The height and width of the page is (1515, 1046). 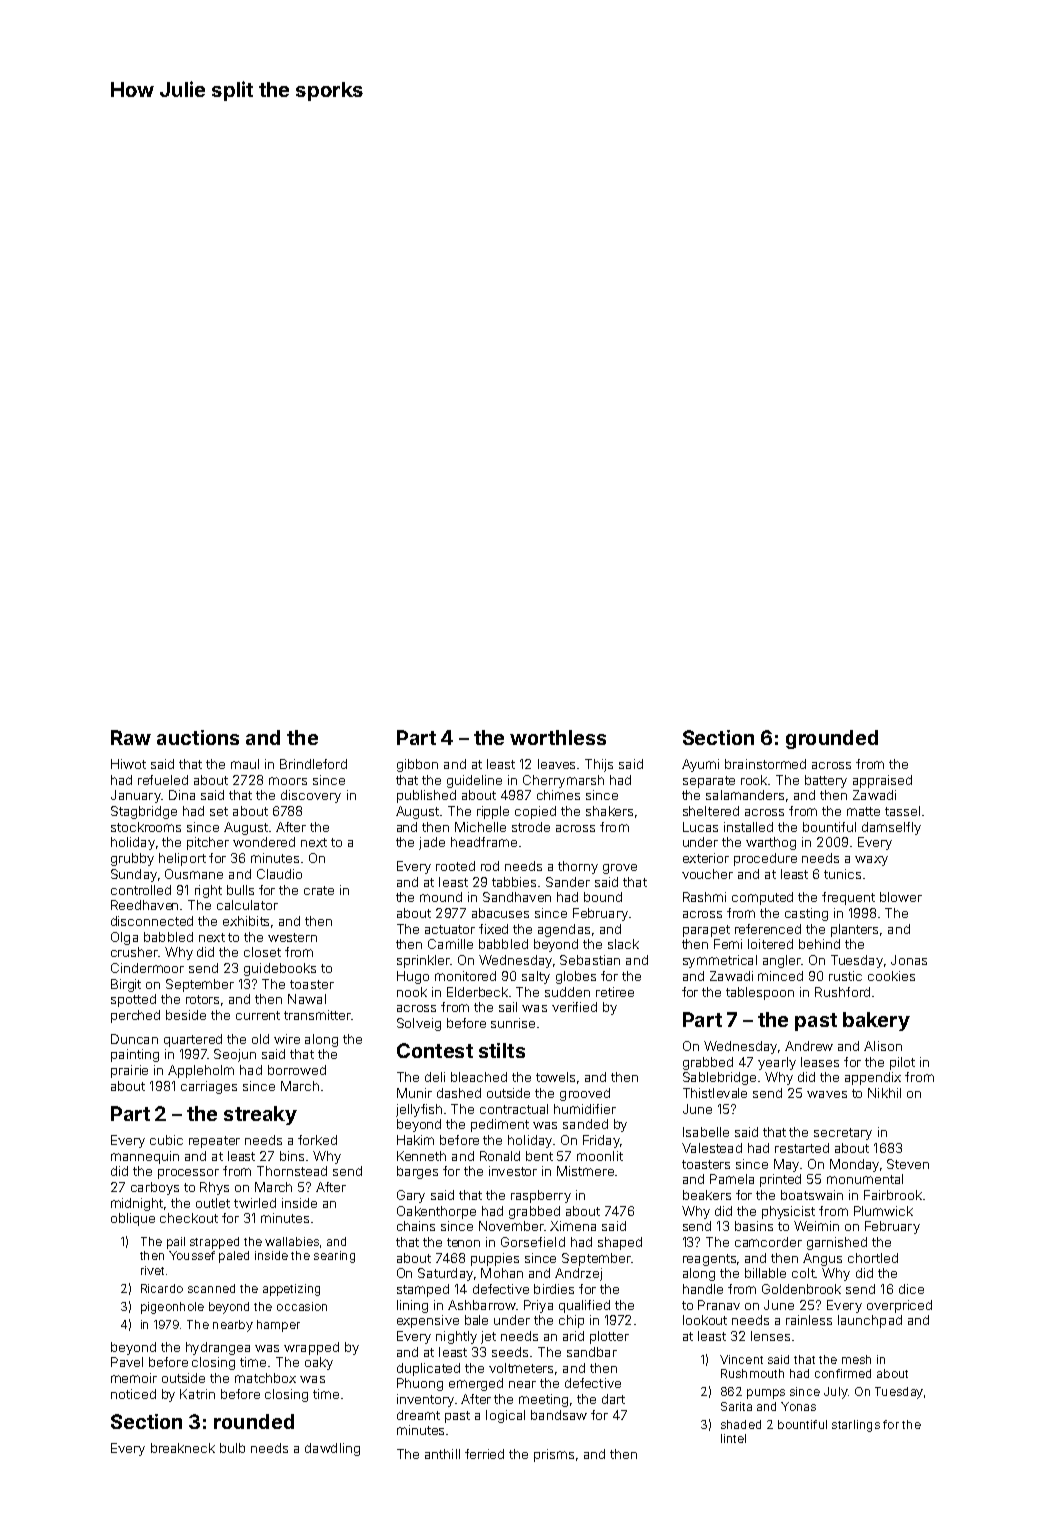 I want to click on wire, so click(x=287, y=1039).
